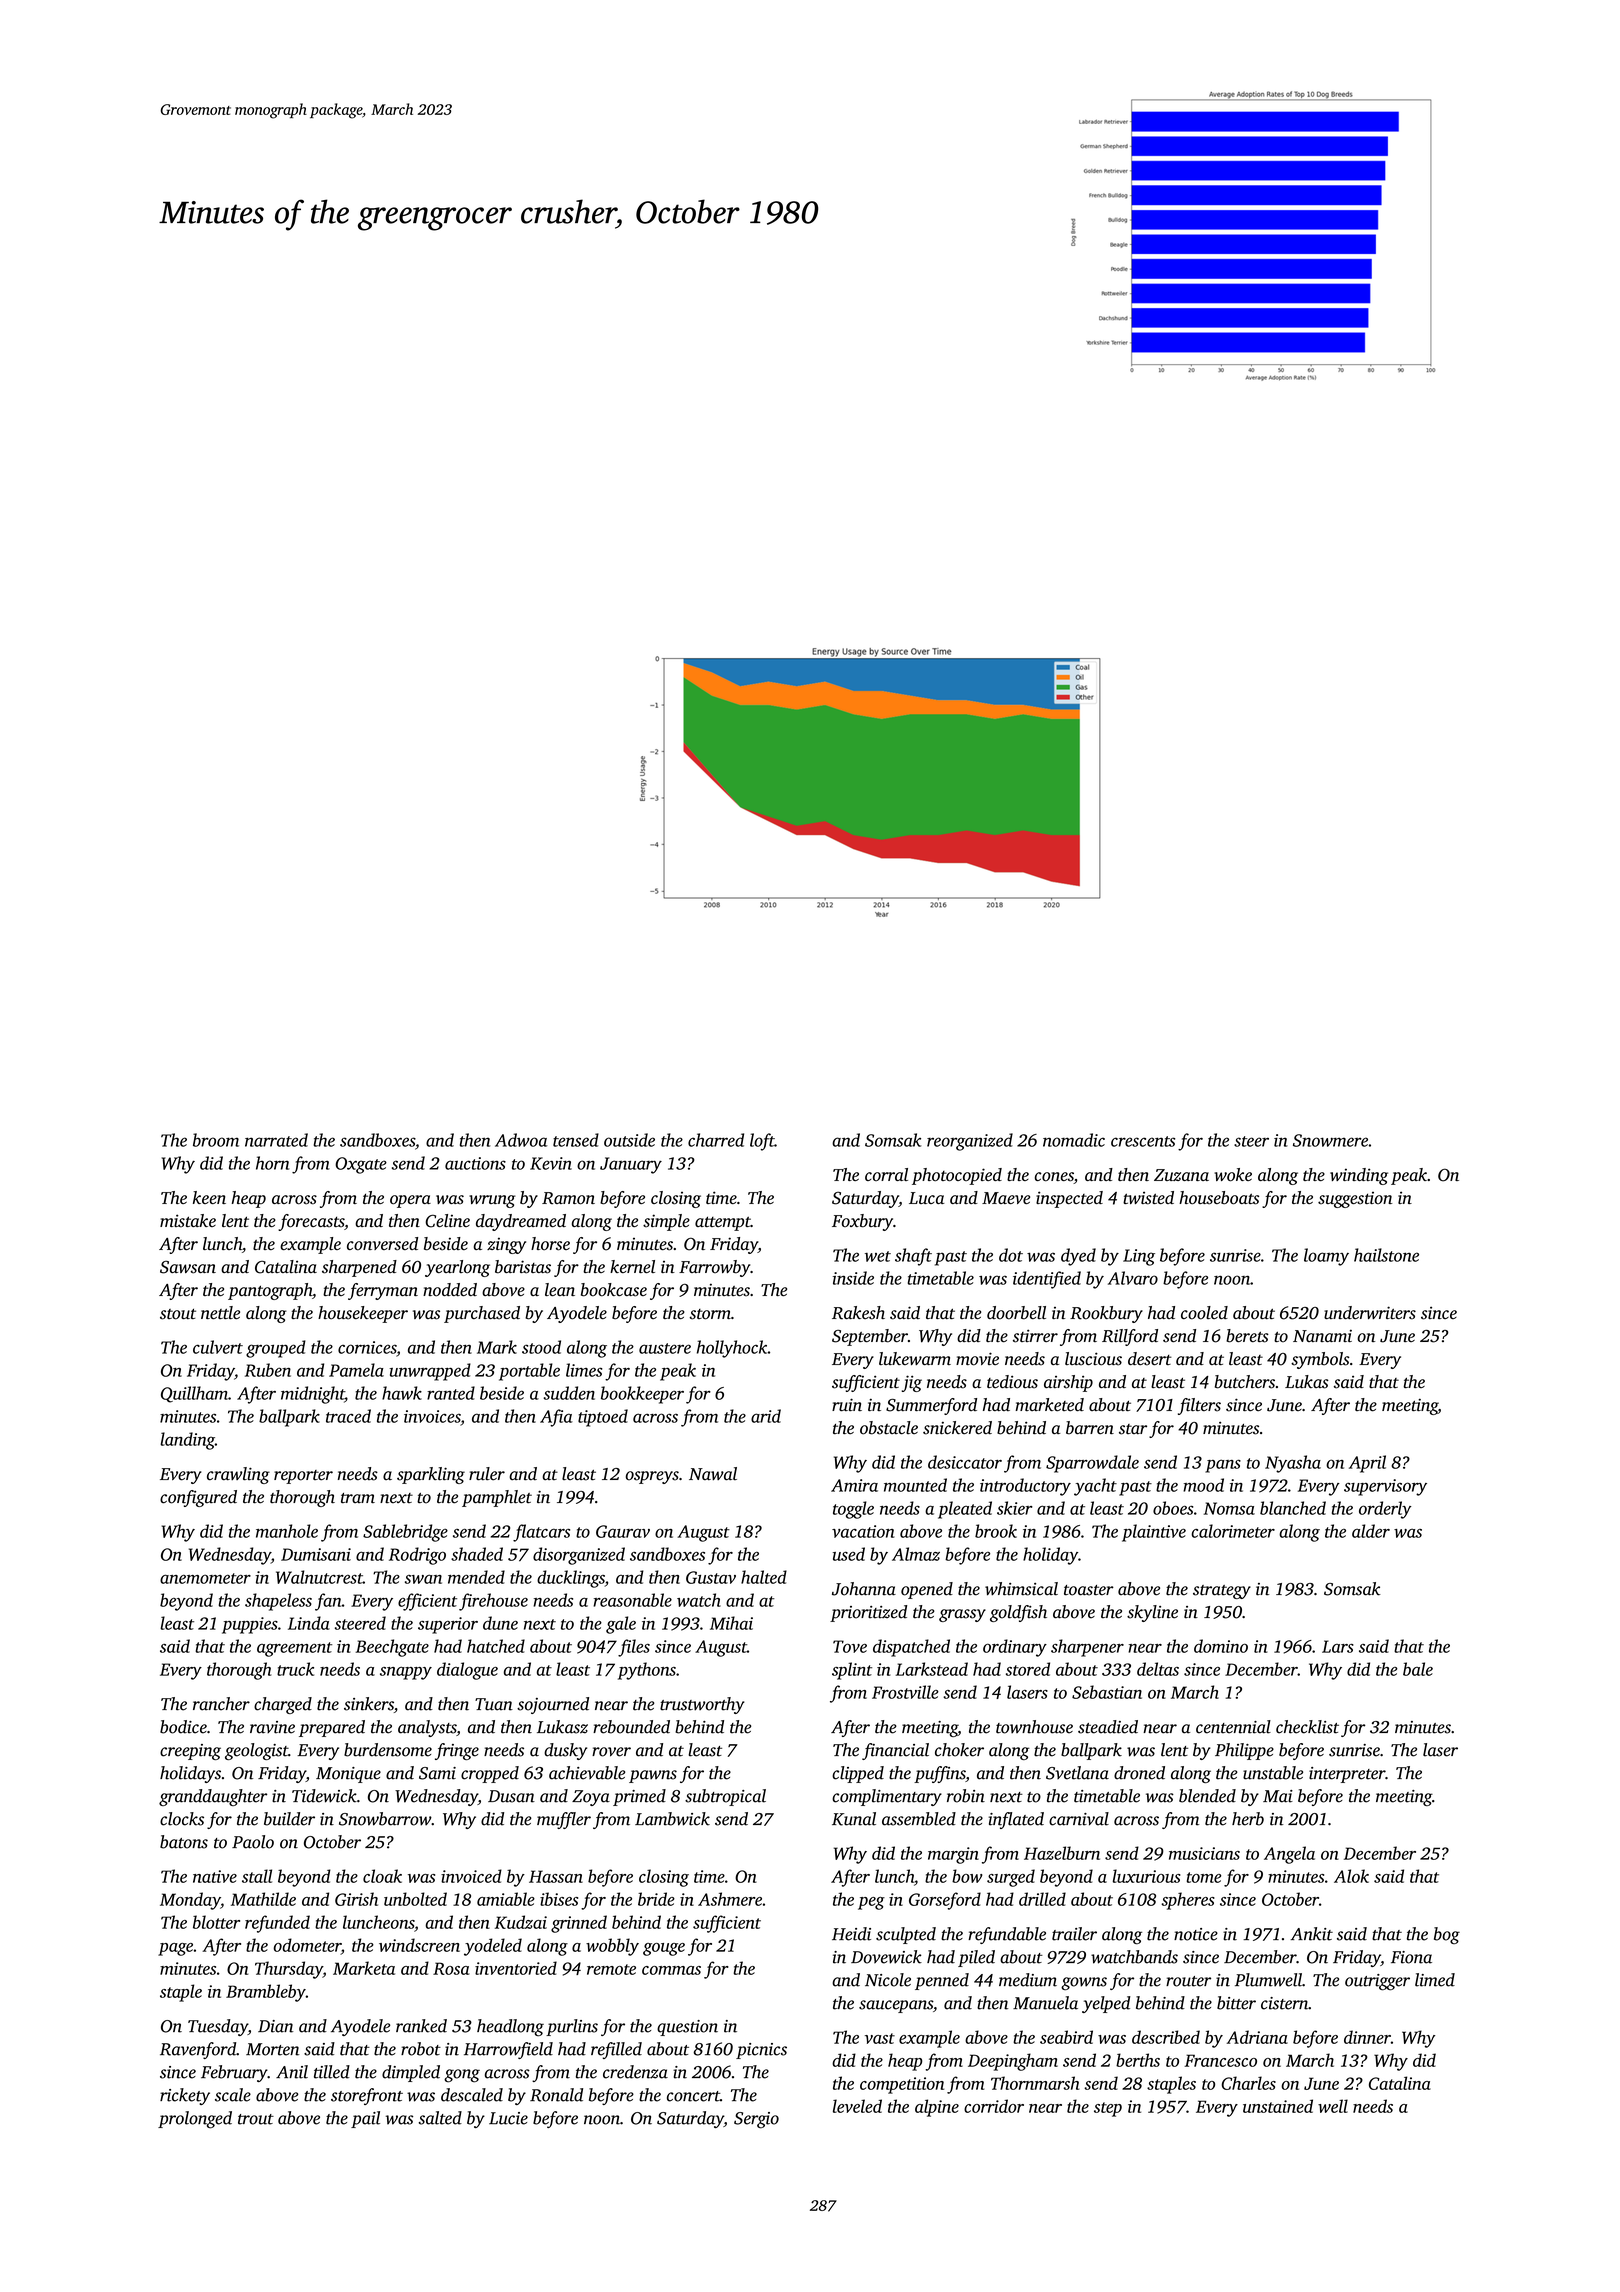 Image resolution: width=1620 pixels, height=2292 pixels. I want to click on outside, so click(629, 1140).
